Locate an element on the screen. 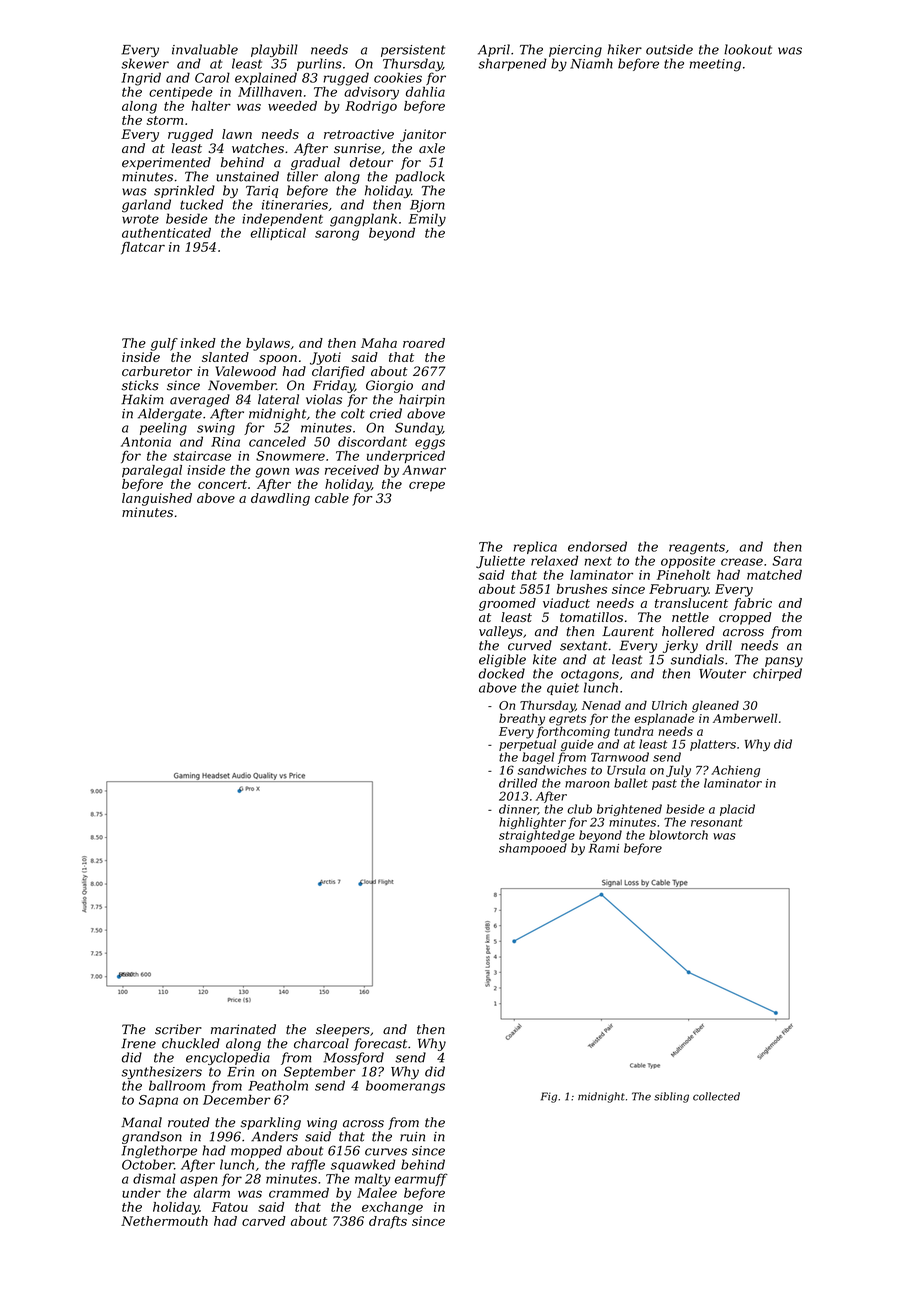  perpetual is located at coordinates (527, 745).
